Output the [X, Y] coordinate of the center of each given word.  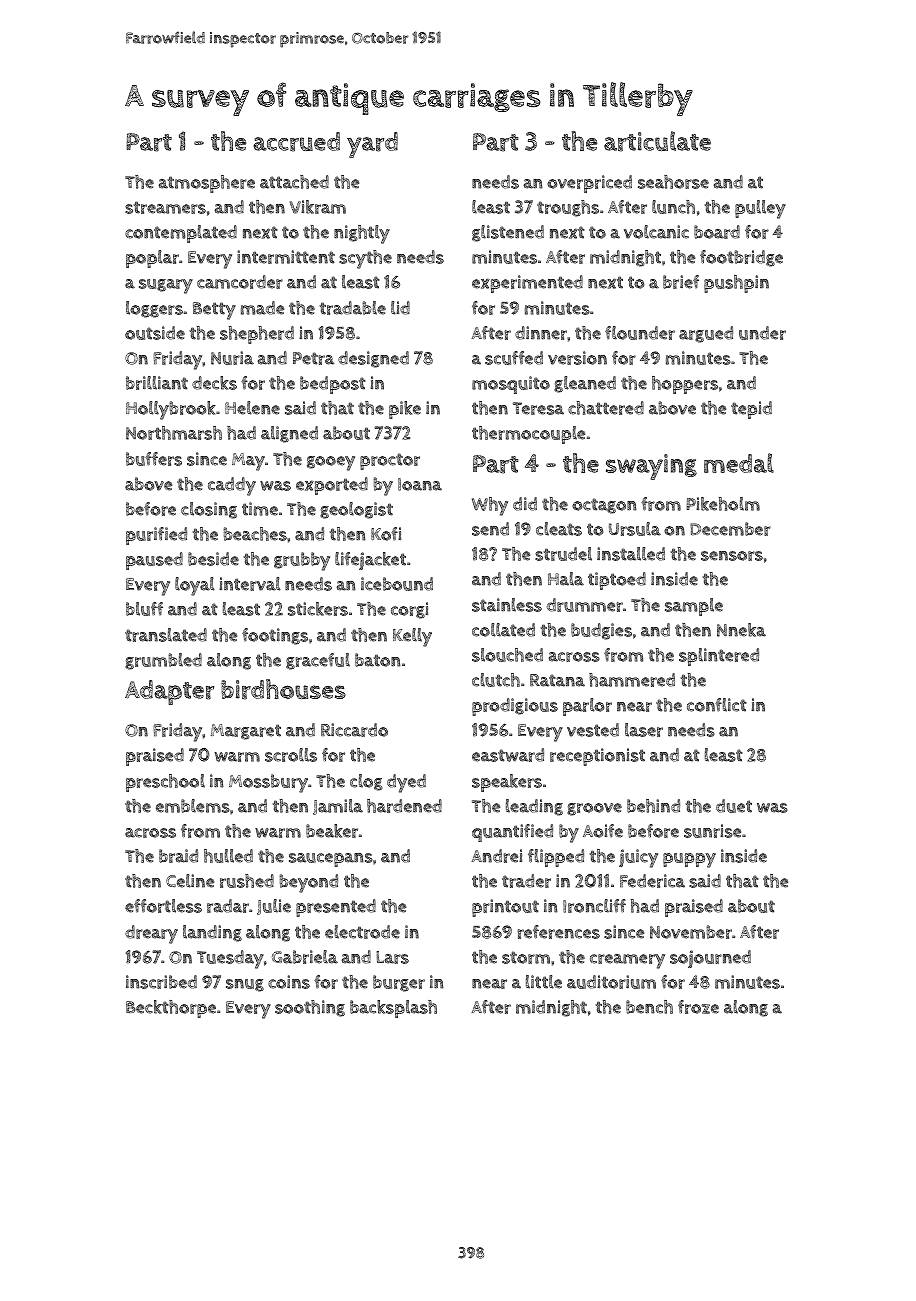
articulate [657, 141]
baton [377, 660]
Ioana [420, 484]
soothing [310, 1008]
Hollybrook [171, 410]
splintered [719, 657]
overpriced [589, 184]
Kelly [412, 637]
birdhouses [283, 689]
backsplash [393, 1009]
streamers [165, 207]
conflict [717, 705]
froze [698, 1007]
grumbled [163, 661]
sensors [732, 556]
